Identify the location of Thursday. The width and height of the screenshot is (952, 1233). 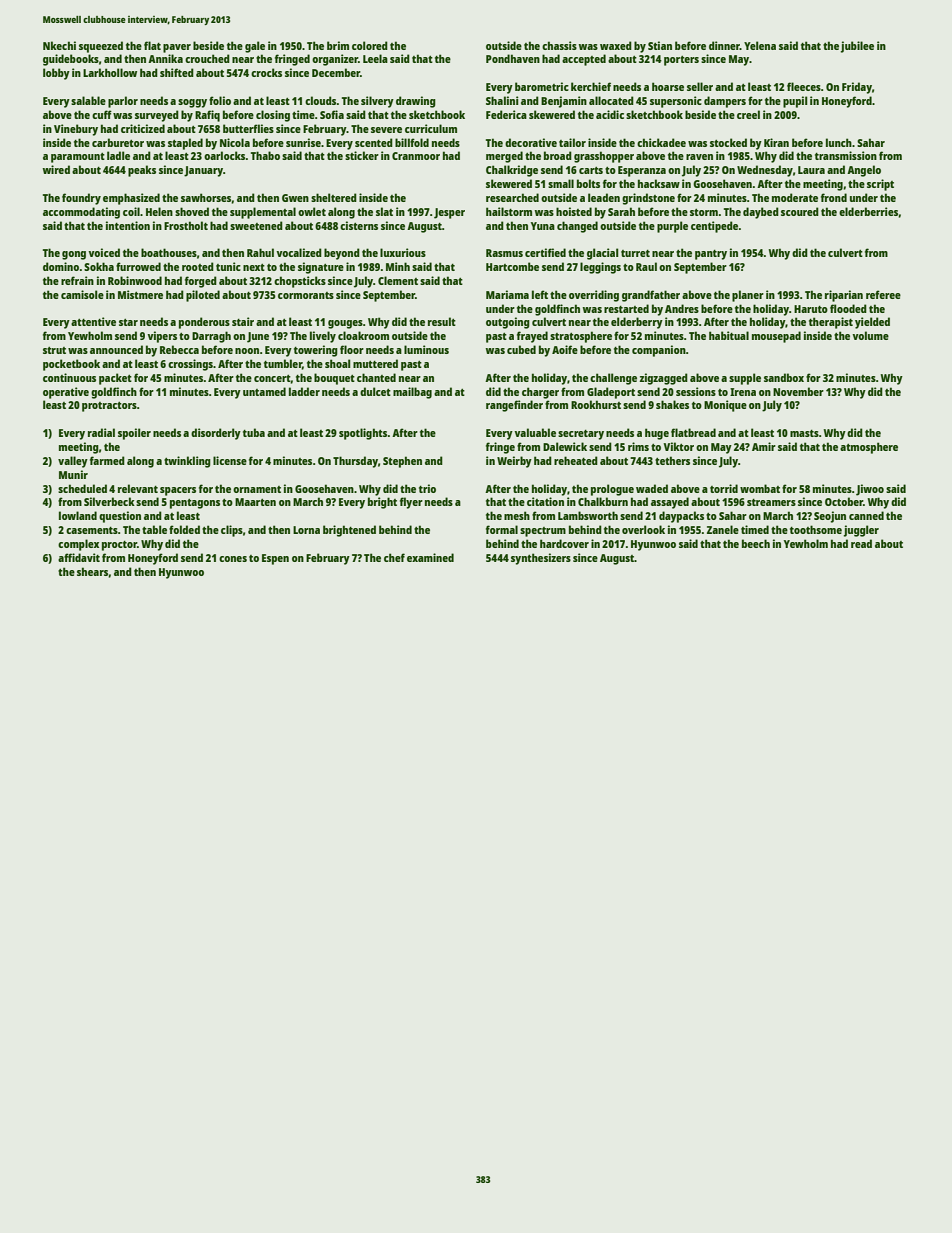
(355, 462).
